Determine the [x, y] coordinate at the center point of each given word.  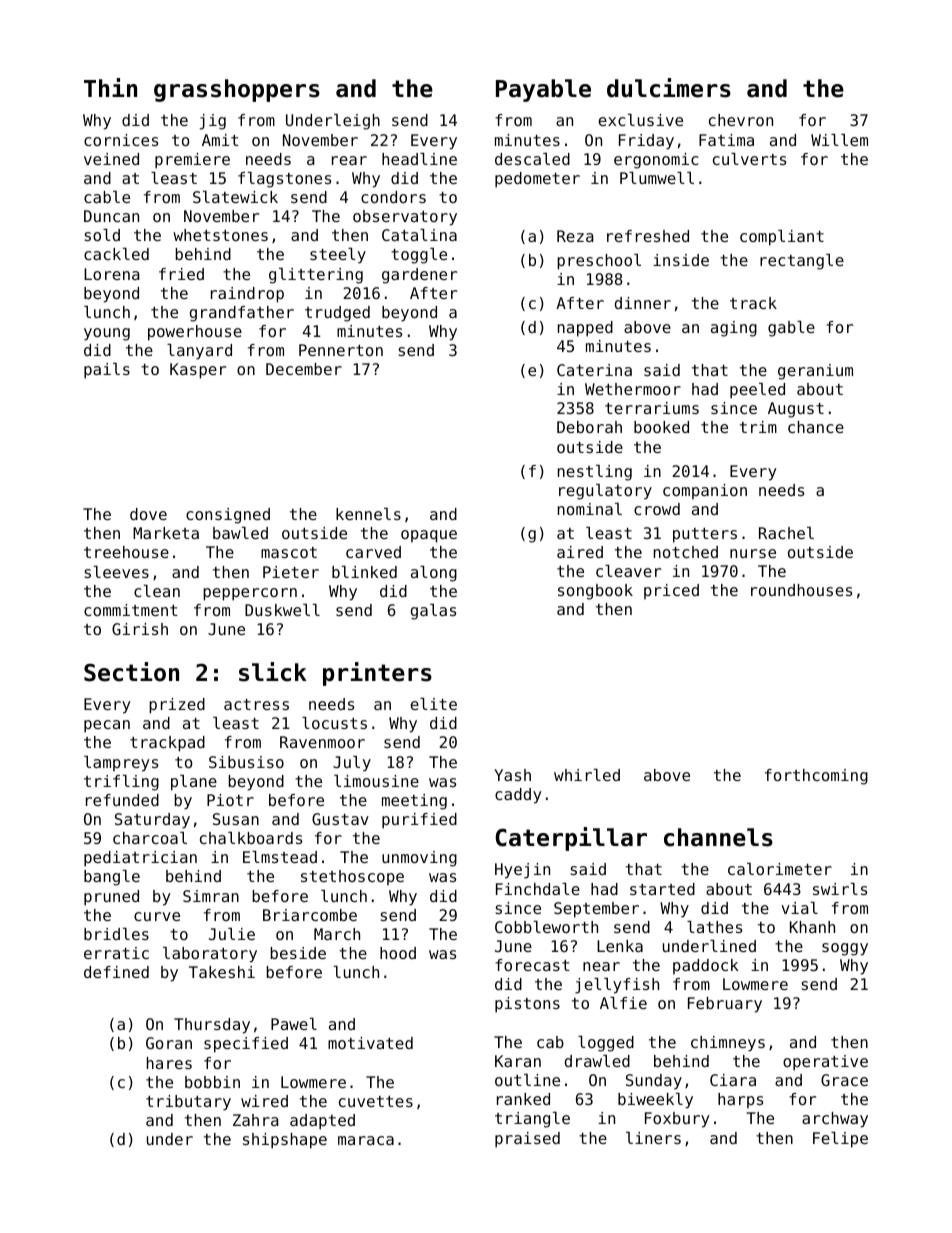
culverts [749, 159]
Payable [543, 90]
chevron [741, 120]
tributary [188, 1103]
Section [131, 672]
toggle [419, 256]
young [107, 334]
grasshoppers [237, 90]
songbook [595, 592]
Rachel [786, 533]
